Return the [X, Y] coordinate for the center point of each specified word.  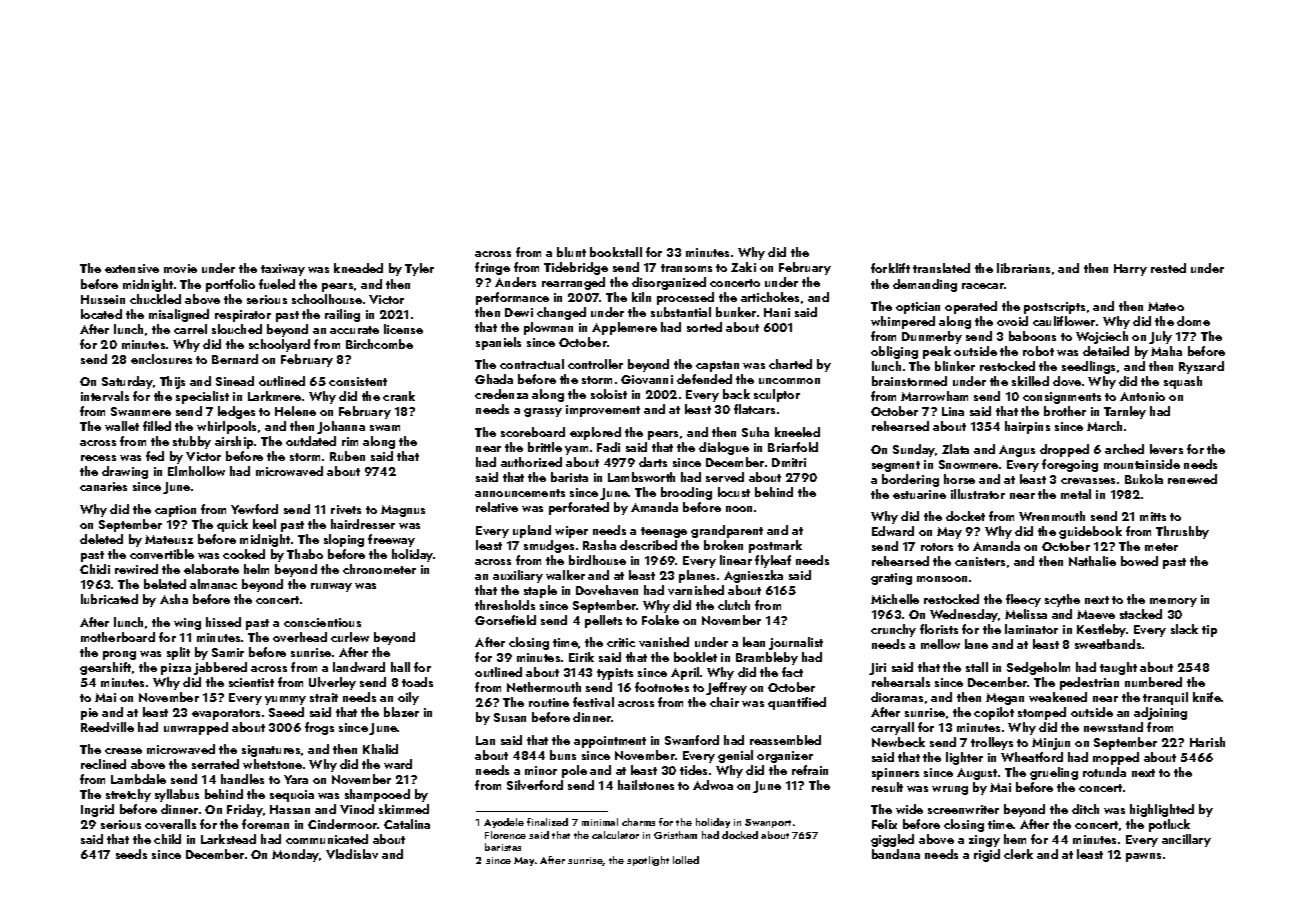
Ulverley [332, 683]
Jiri [877, 669]
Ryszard [1201, 367]
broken [723, 545]
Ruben [347, 456]
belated [165, 584]
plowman [548, 328]
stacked [1141, 614]
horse [959, 479]
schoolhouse [327, 299]
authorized [531, 462]
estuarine [919, 494]
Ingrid [97, 810]
